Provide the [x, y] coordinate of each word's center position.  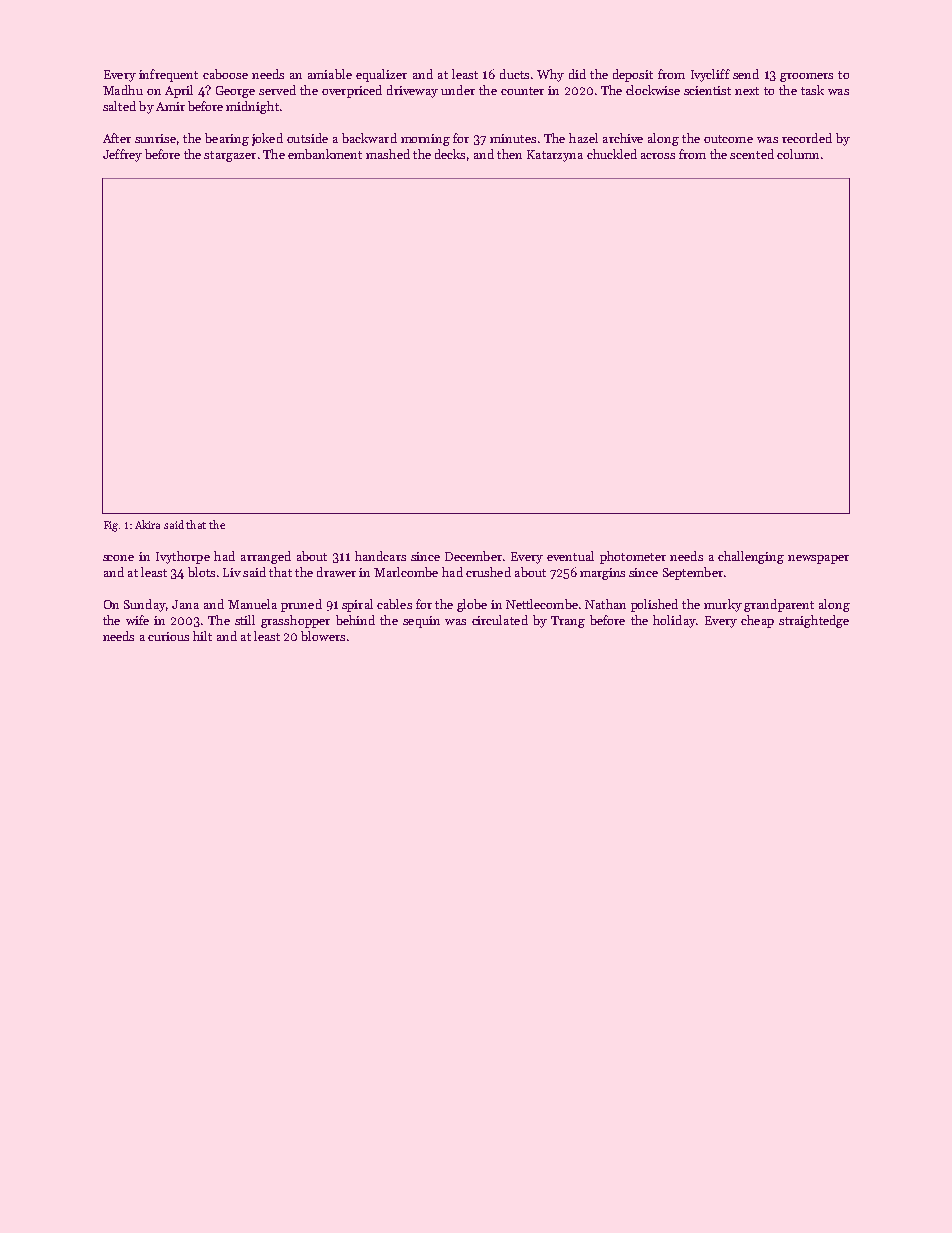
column [798, 154]
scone [118, 558]
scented [752, 154]
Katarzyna [555, 156]
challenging [751, 557]
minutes [513, 138]
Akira [147, 524]
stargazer [230, 156]
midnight [252, 107]
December [473, 556]
